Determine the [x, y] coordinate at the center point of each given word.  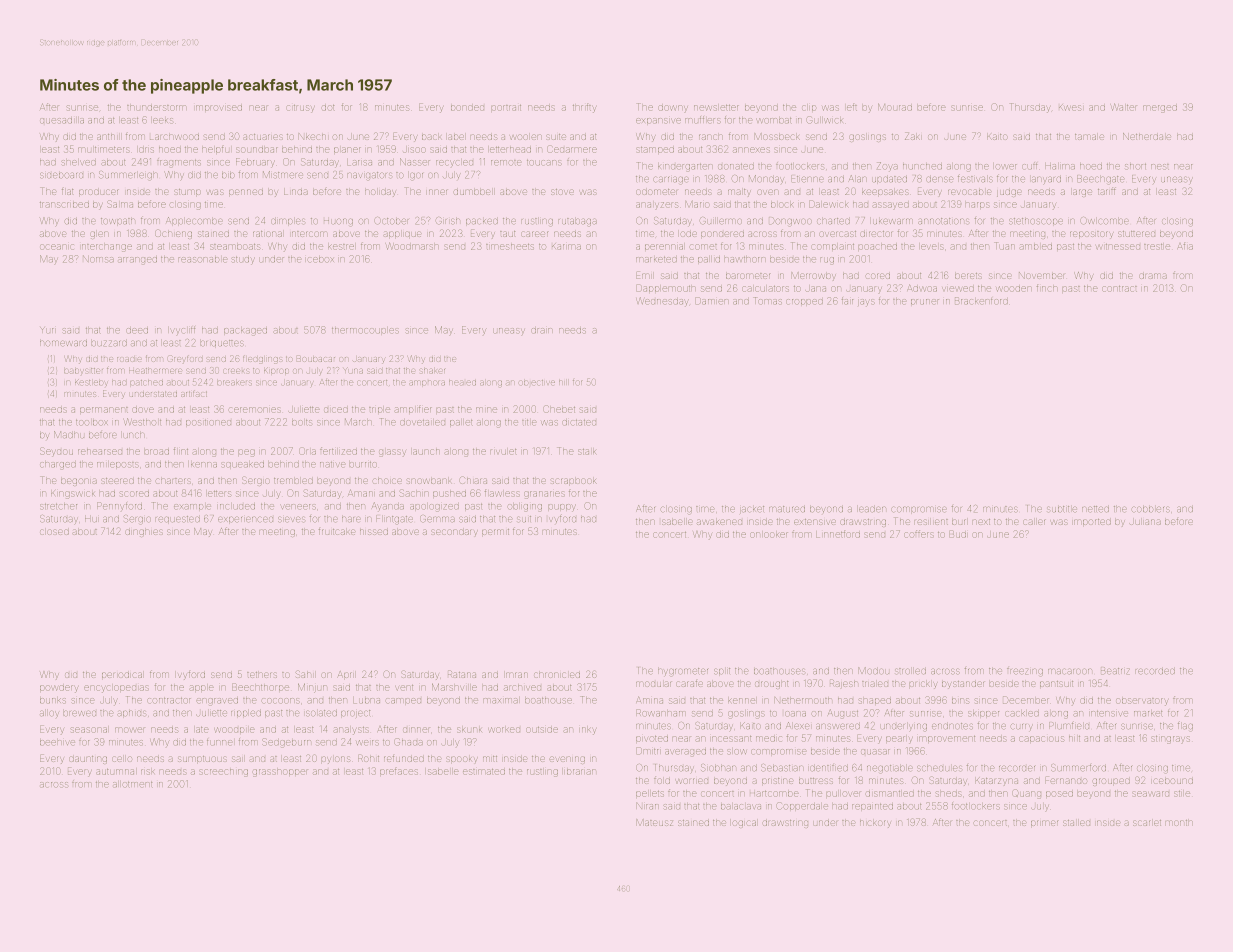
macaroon [1070, 671]
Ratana [462, 674]
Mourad [895, 107]
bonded [467, 108]
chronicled [557, 675]
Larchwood [174, 137]
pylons [335, 760]
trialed [875, 684]
